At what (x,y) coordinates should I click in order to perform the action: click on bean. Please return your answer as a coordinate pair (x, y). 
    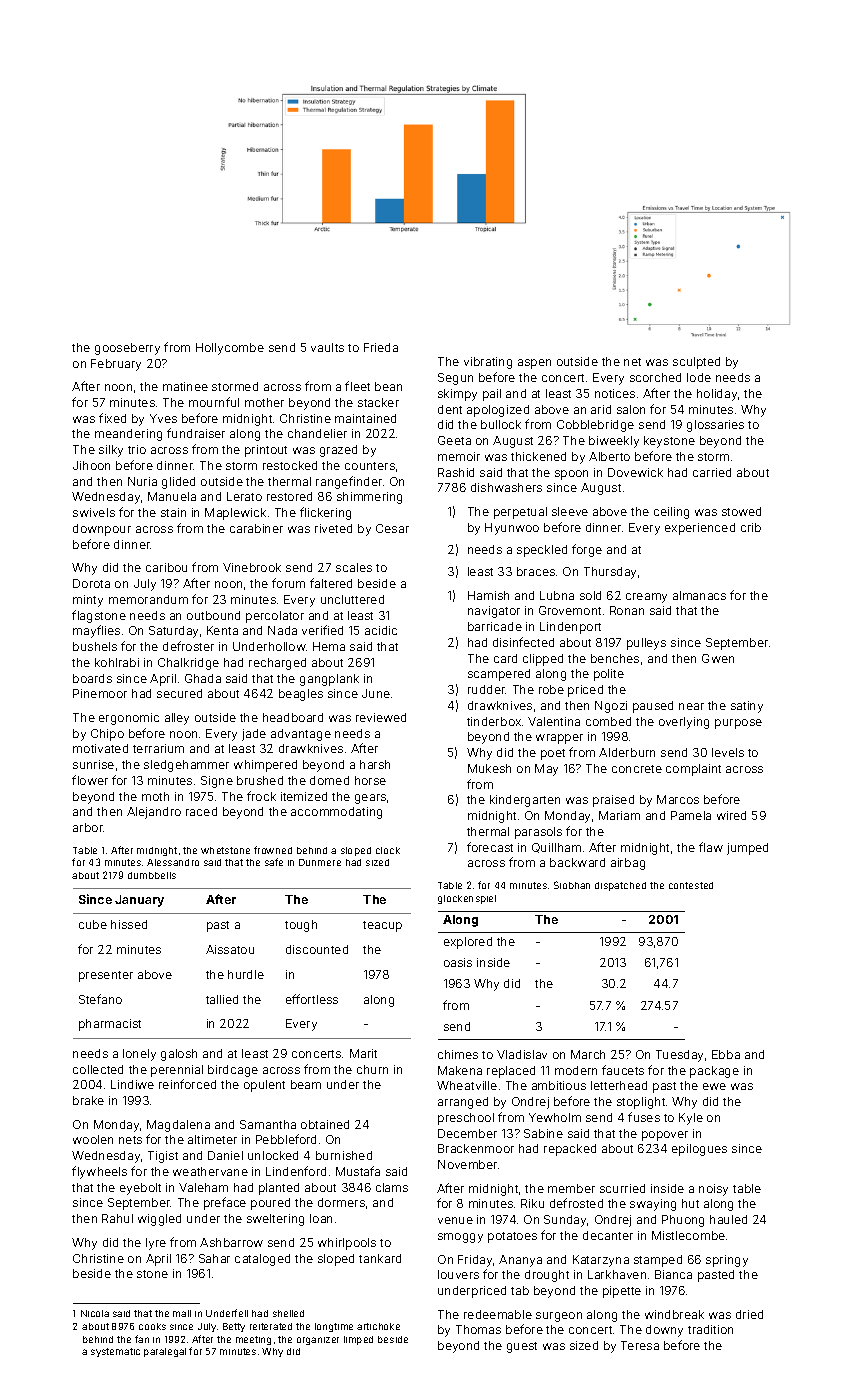
    Looking at the image, I should click on (388, 386).
